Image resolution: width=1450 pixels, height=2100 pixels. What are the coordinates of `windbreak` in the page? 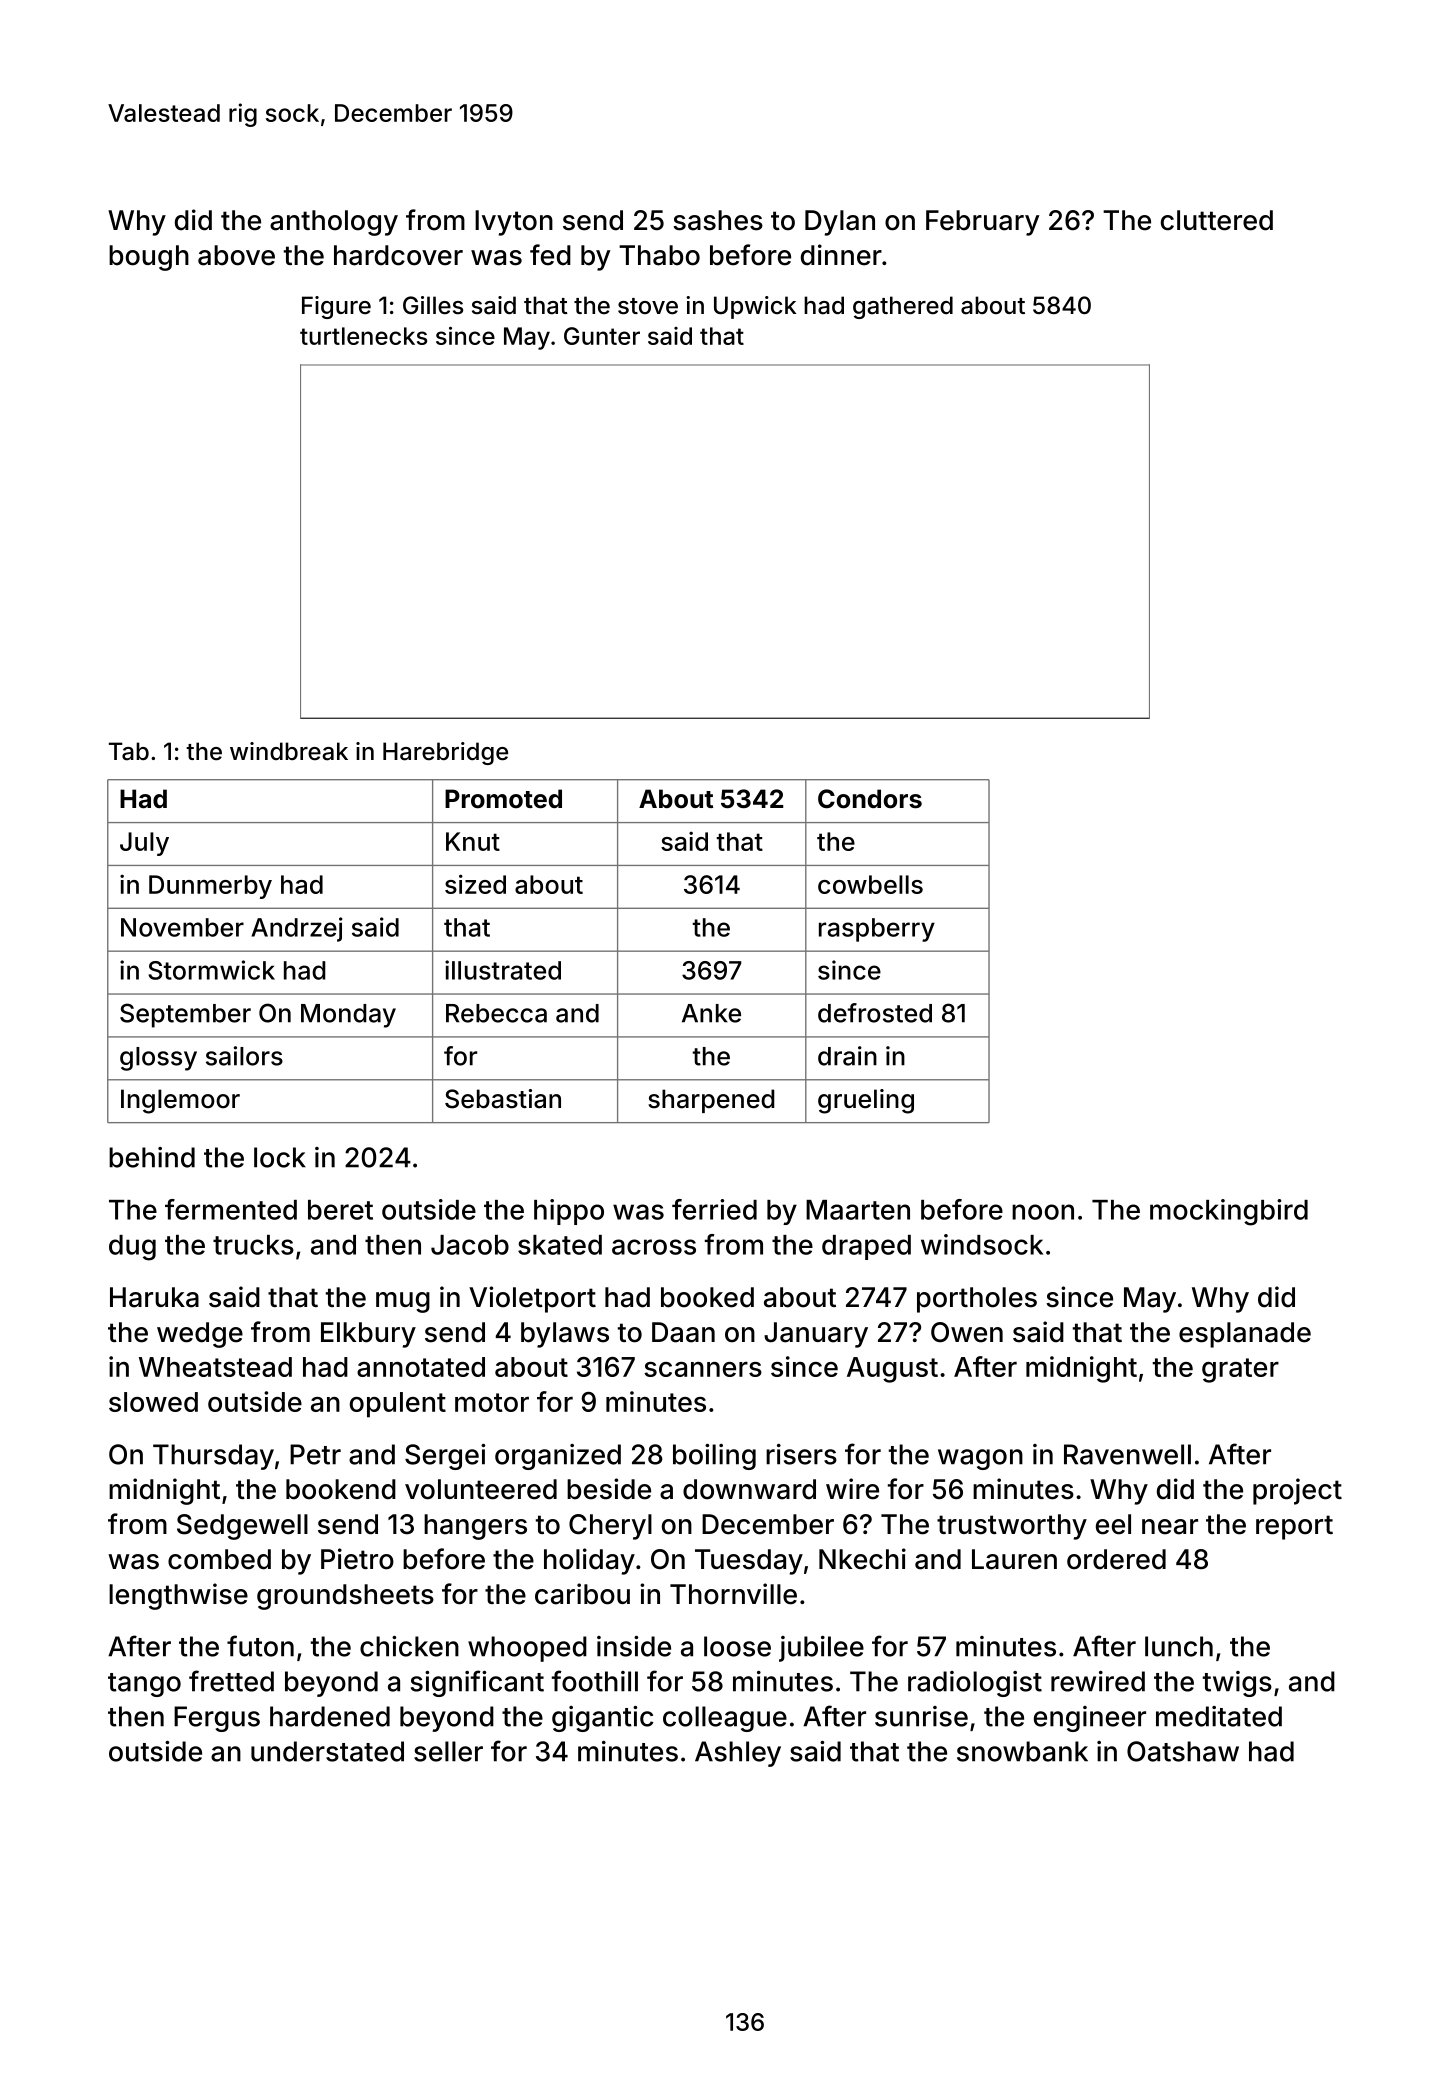 It's located at (289, 751).
